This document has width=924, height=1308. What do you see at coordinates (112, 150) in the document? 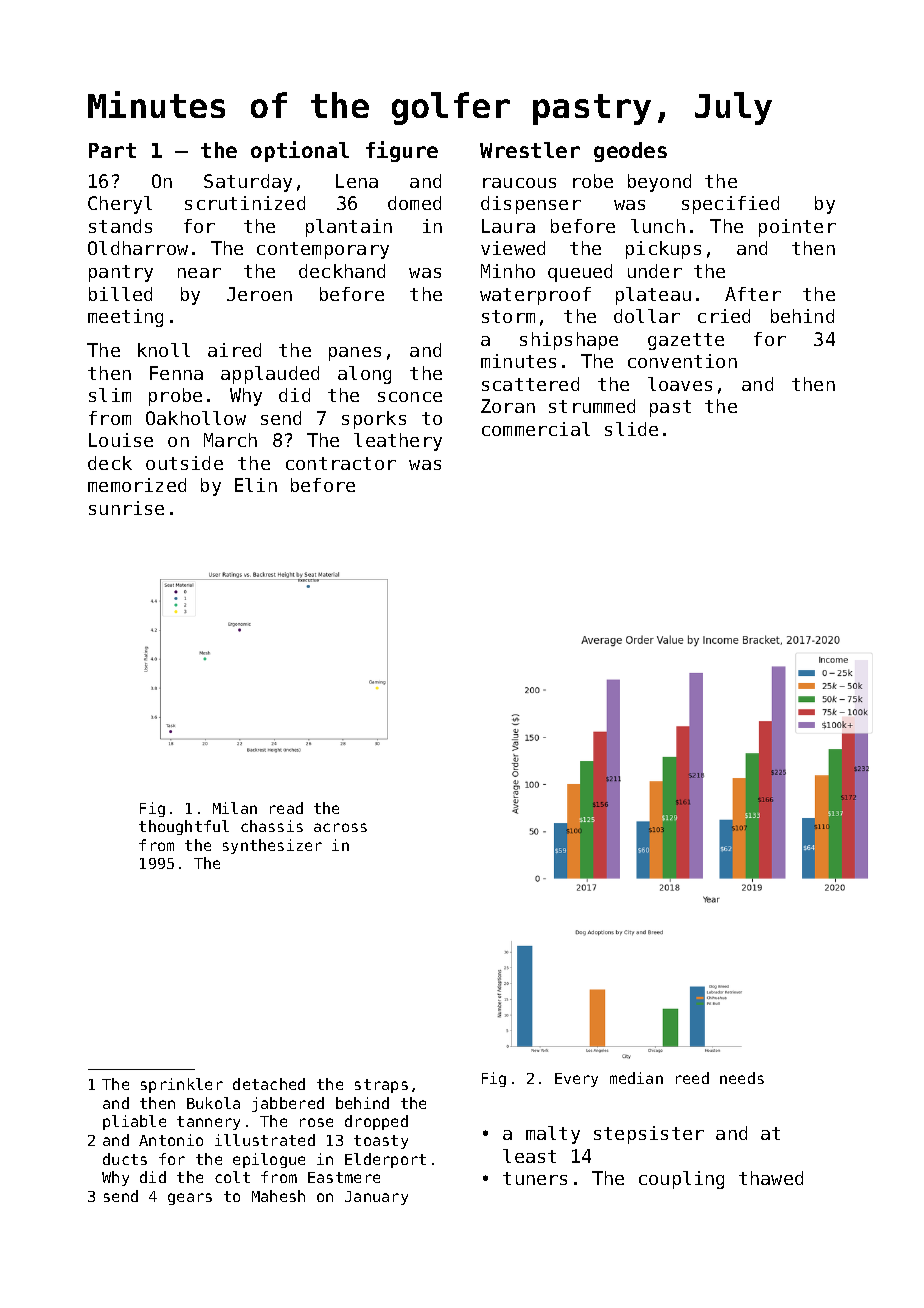
I see `Part` at bounding box center [112, 150].
